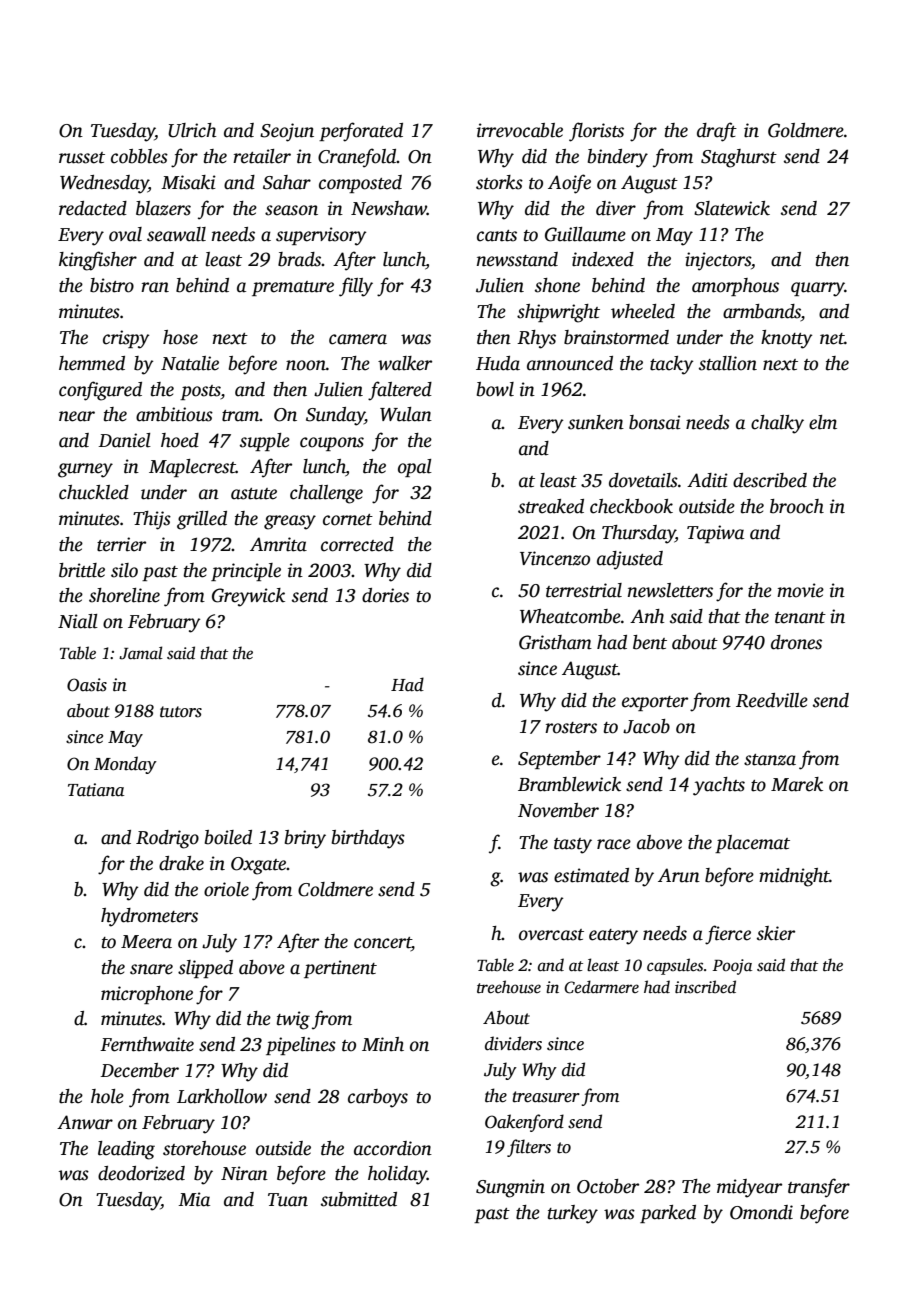  I want to click on Anwar, so click(85, 1122).
